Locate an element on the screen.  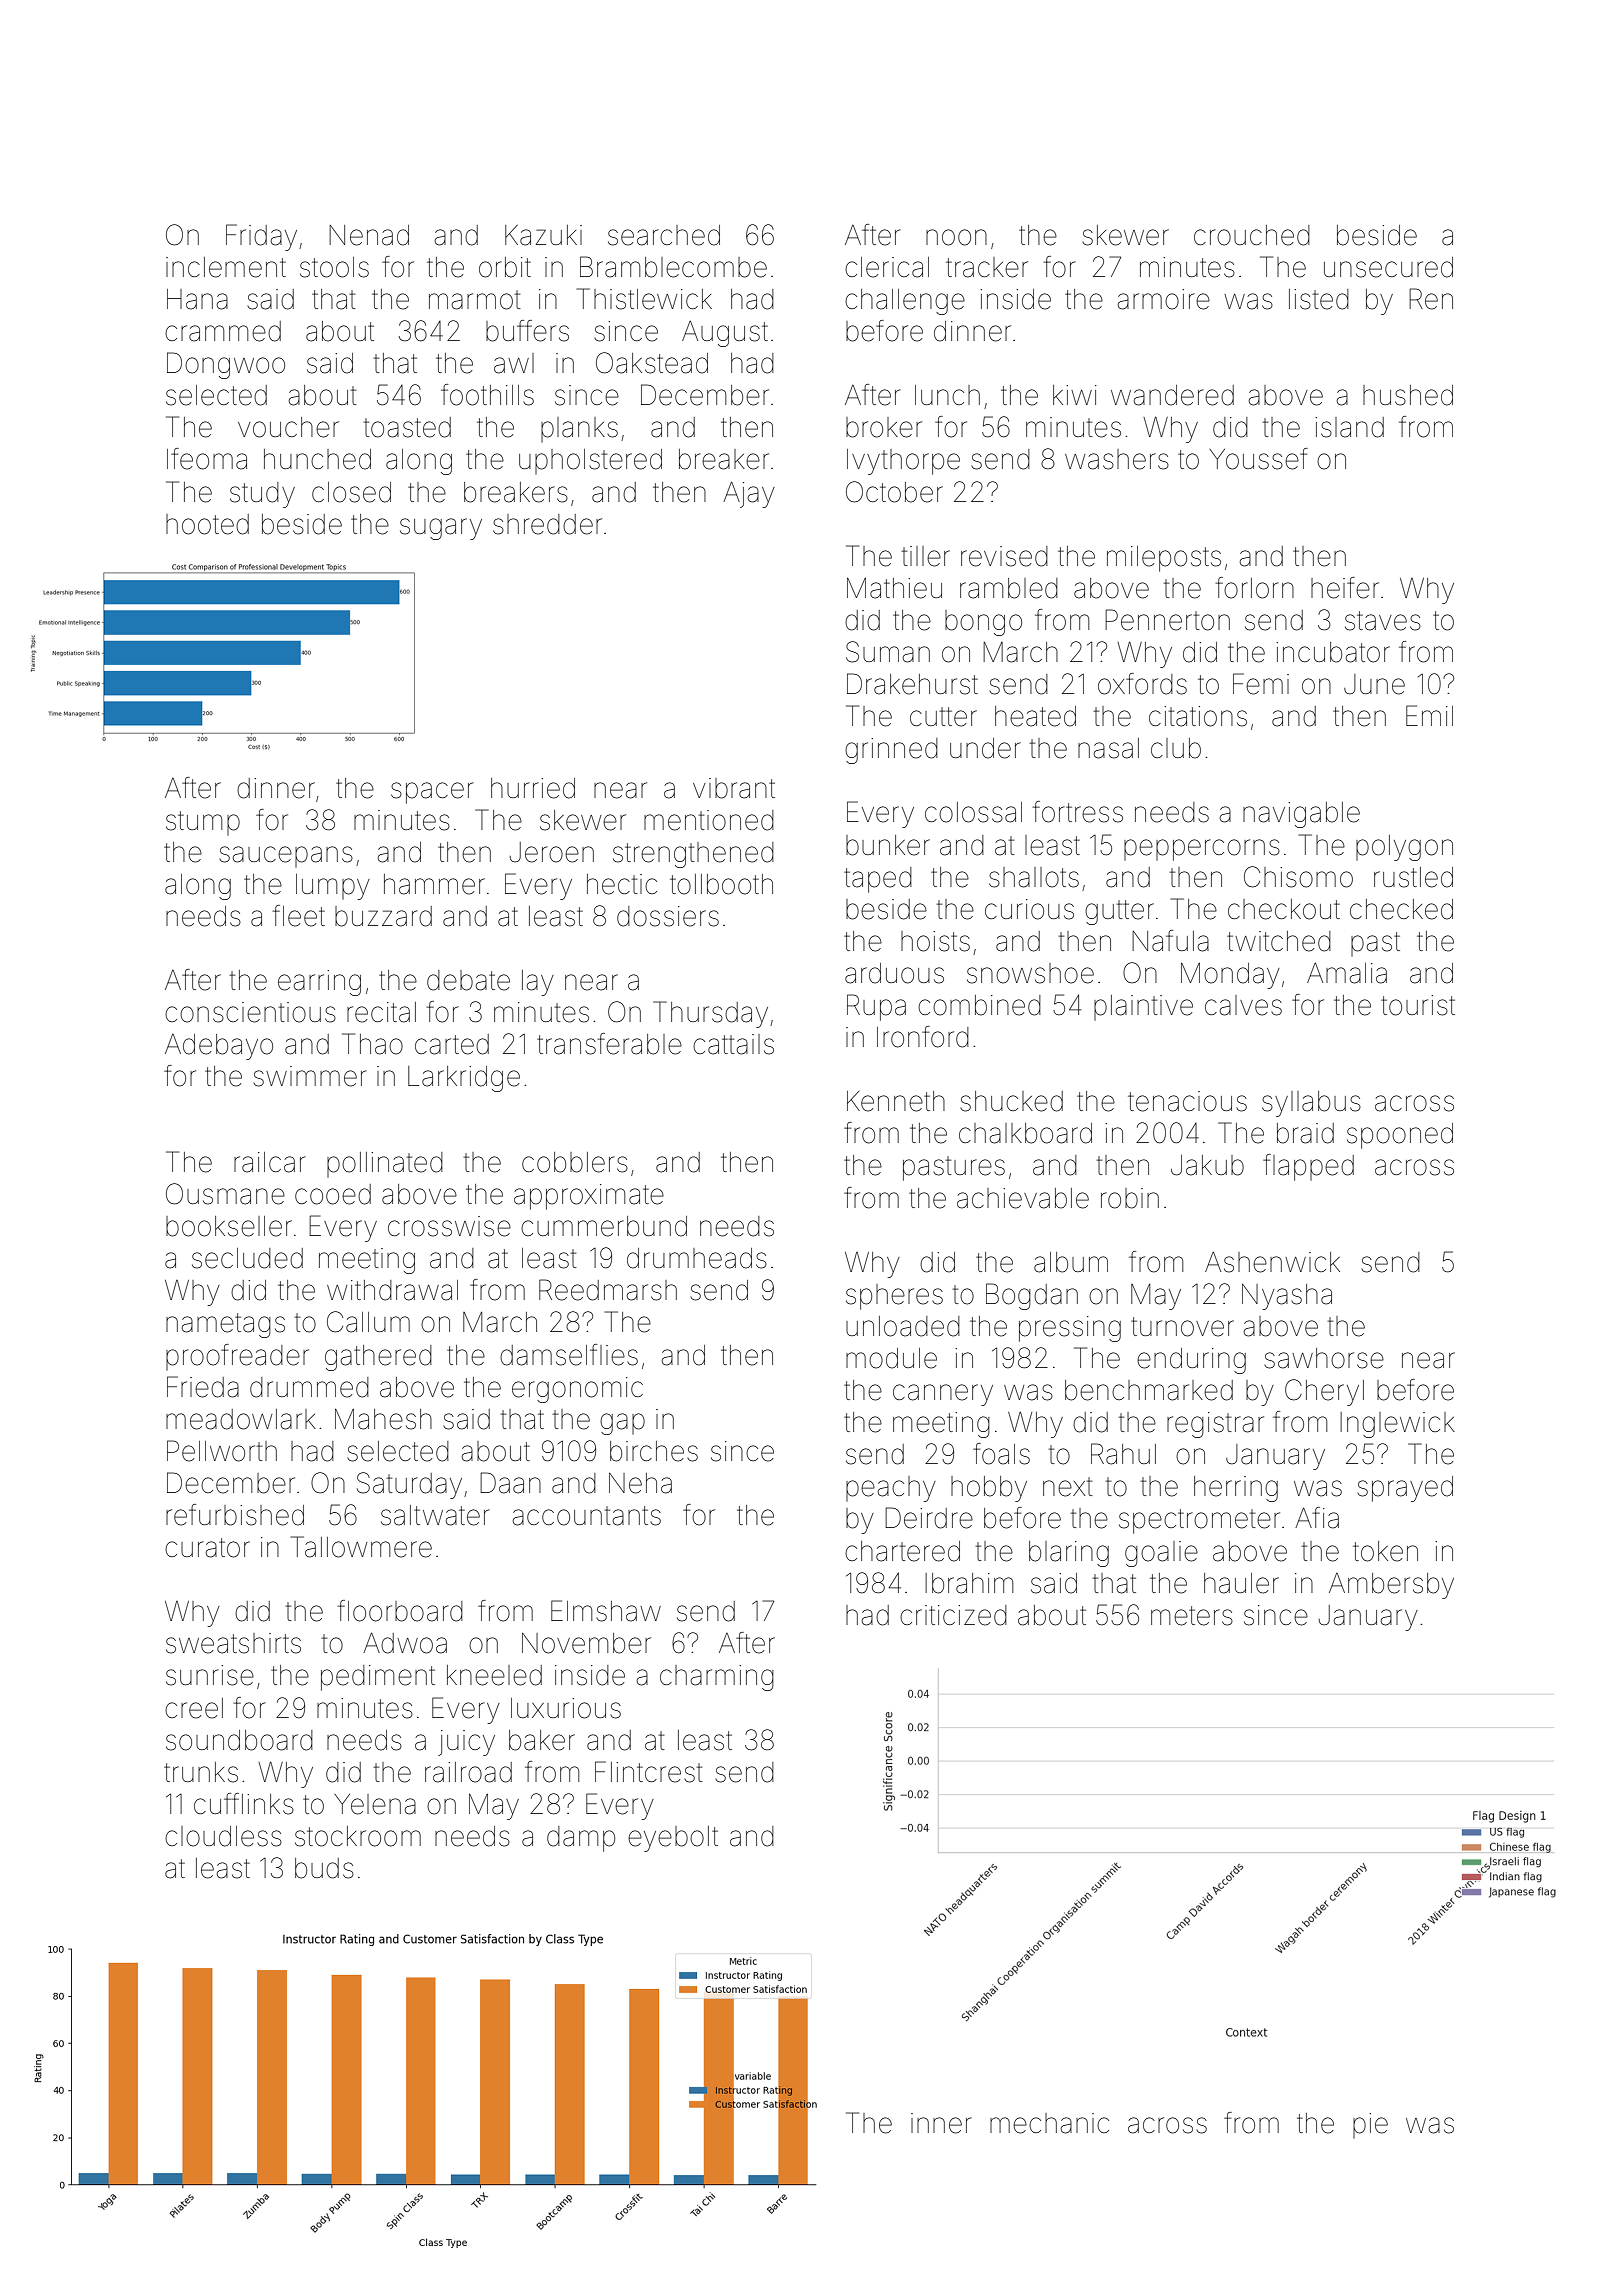
Bogdan is located at coordinates (1032, 1296).
